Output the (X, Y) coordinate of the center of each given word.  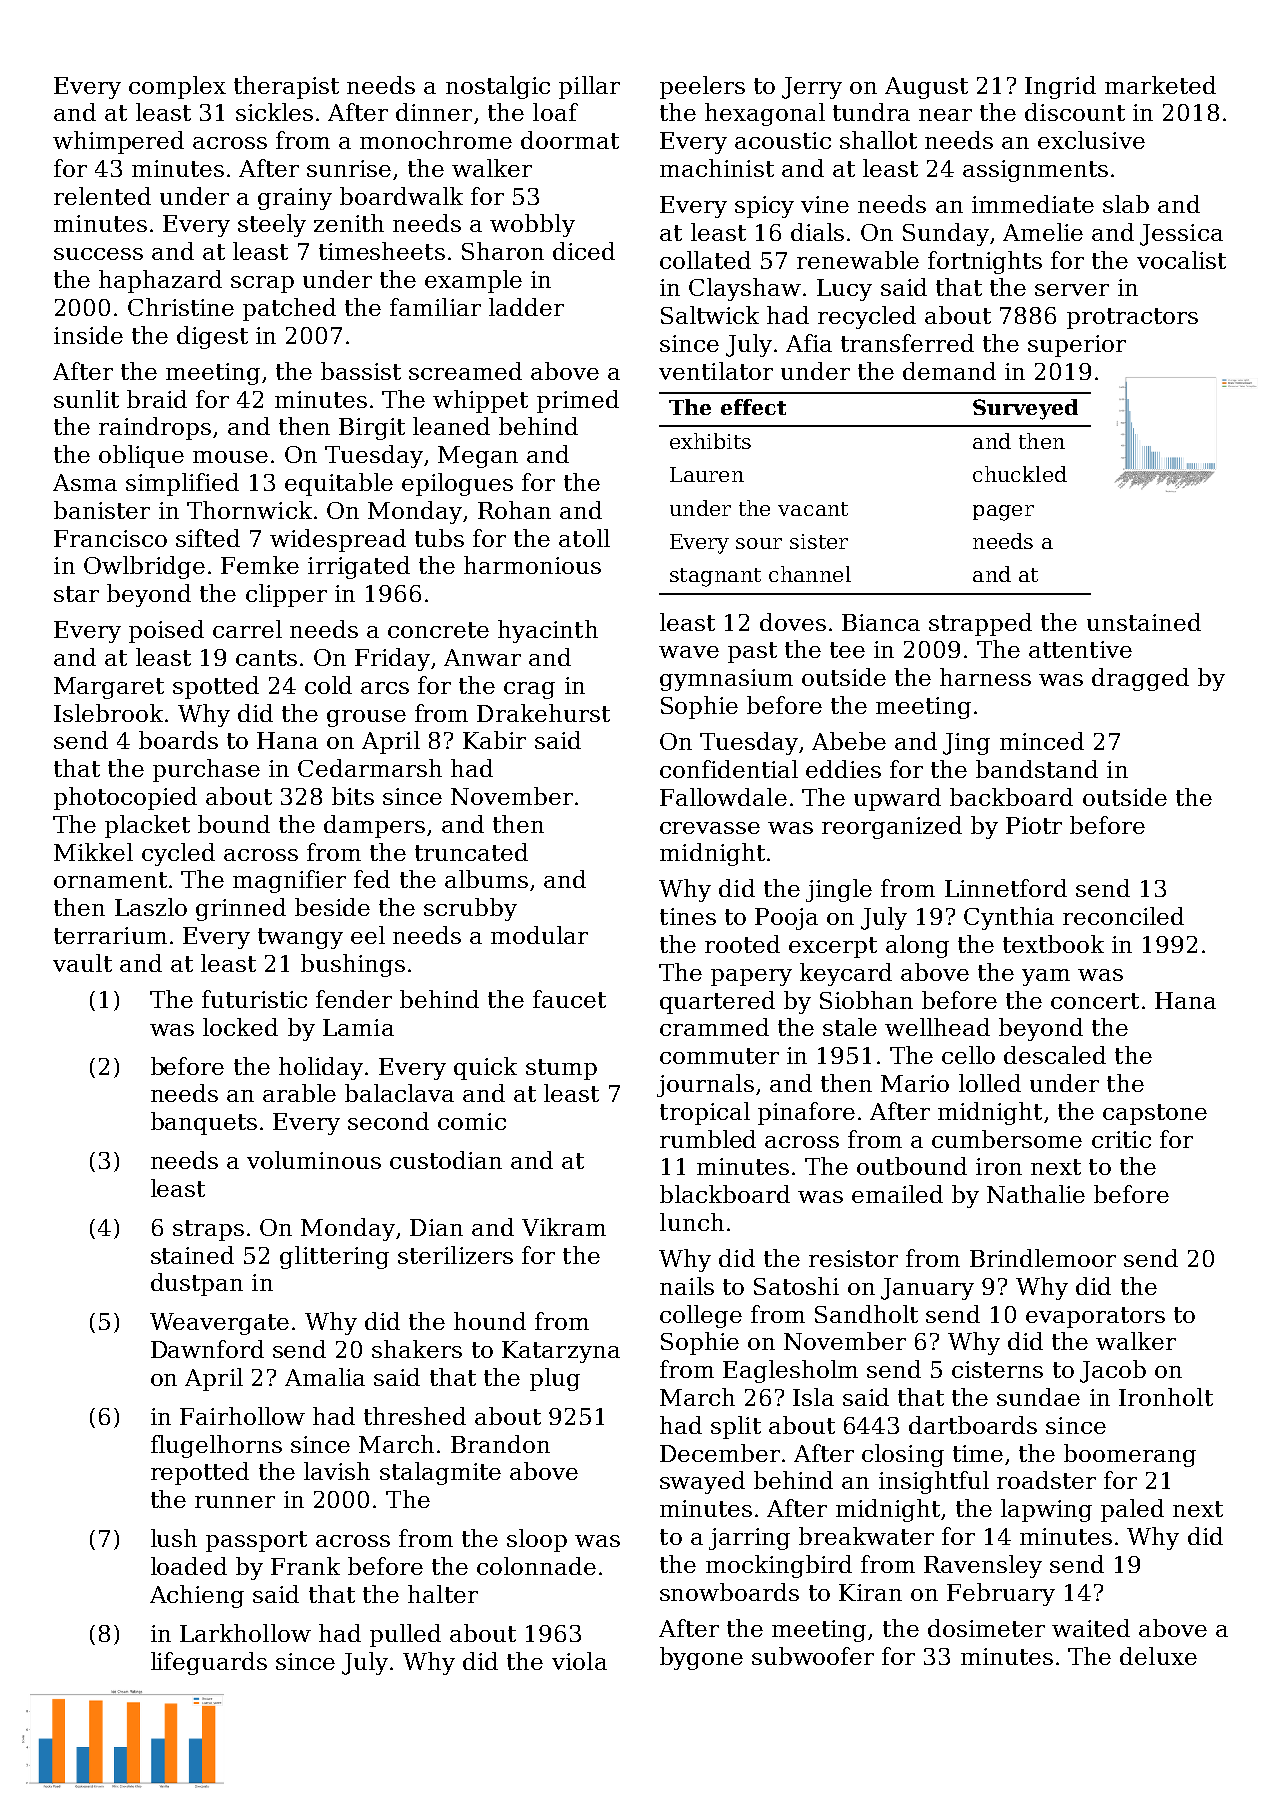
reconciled (1123, 916)
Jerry (812, 88)
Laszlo (151, 907)
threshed (415, 1416)
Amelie (1043, 232)
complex (177, 87)
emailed (897, 1194)
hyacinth (548, 631)
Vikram (564, 1227)
